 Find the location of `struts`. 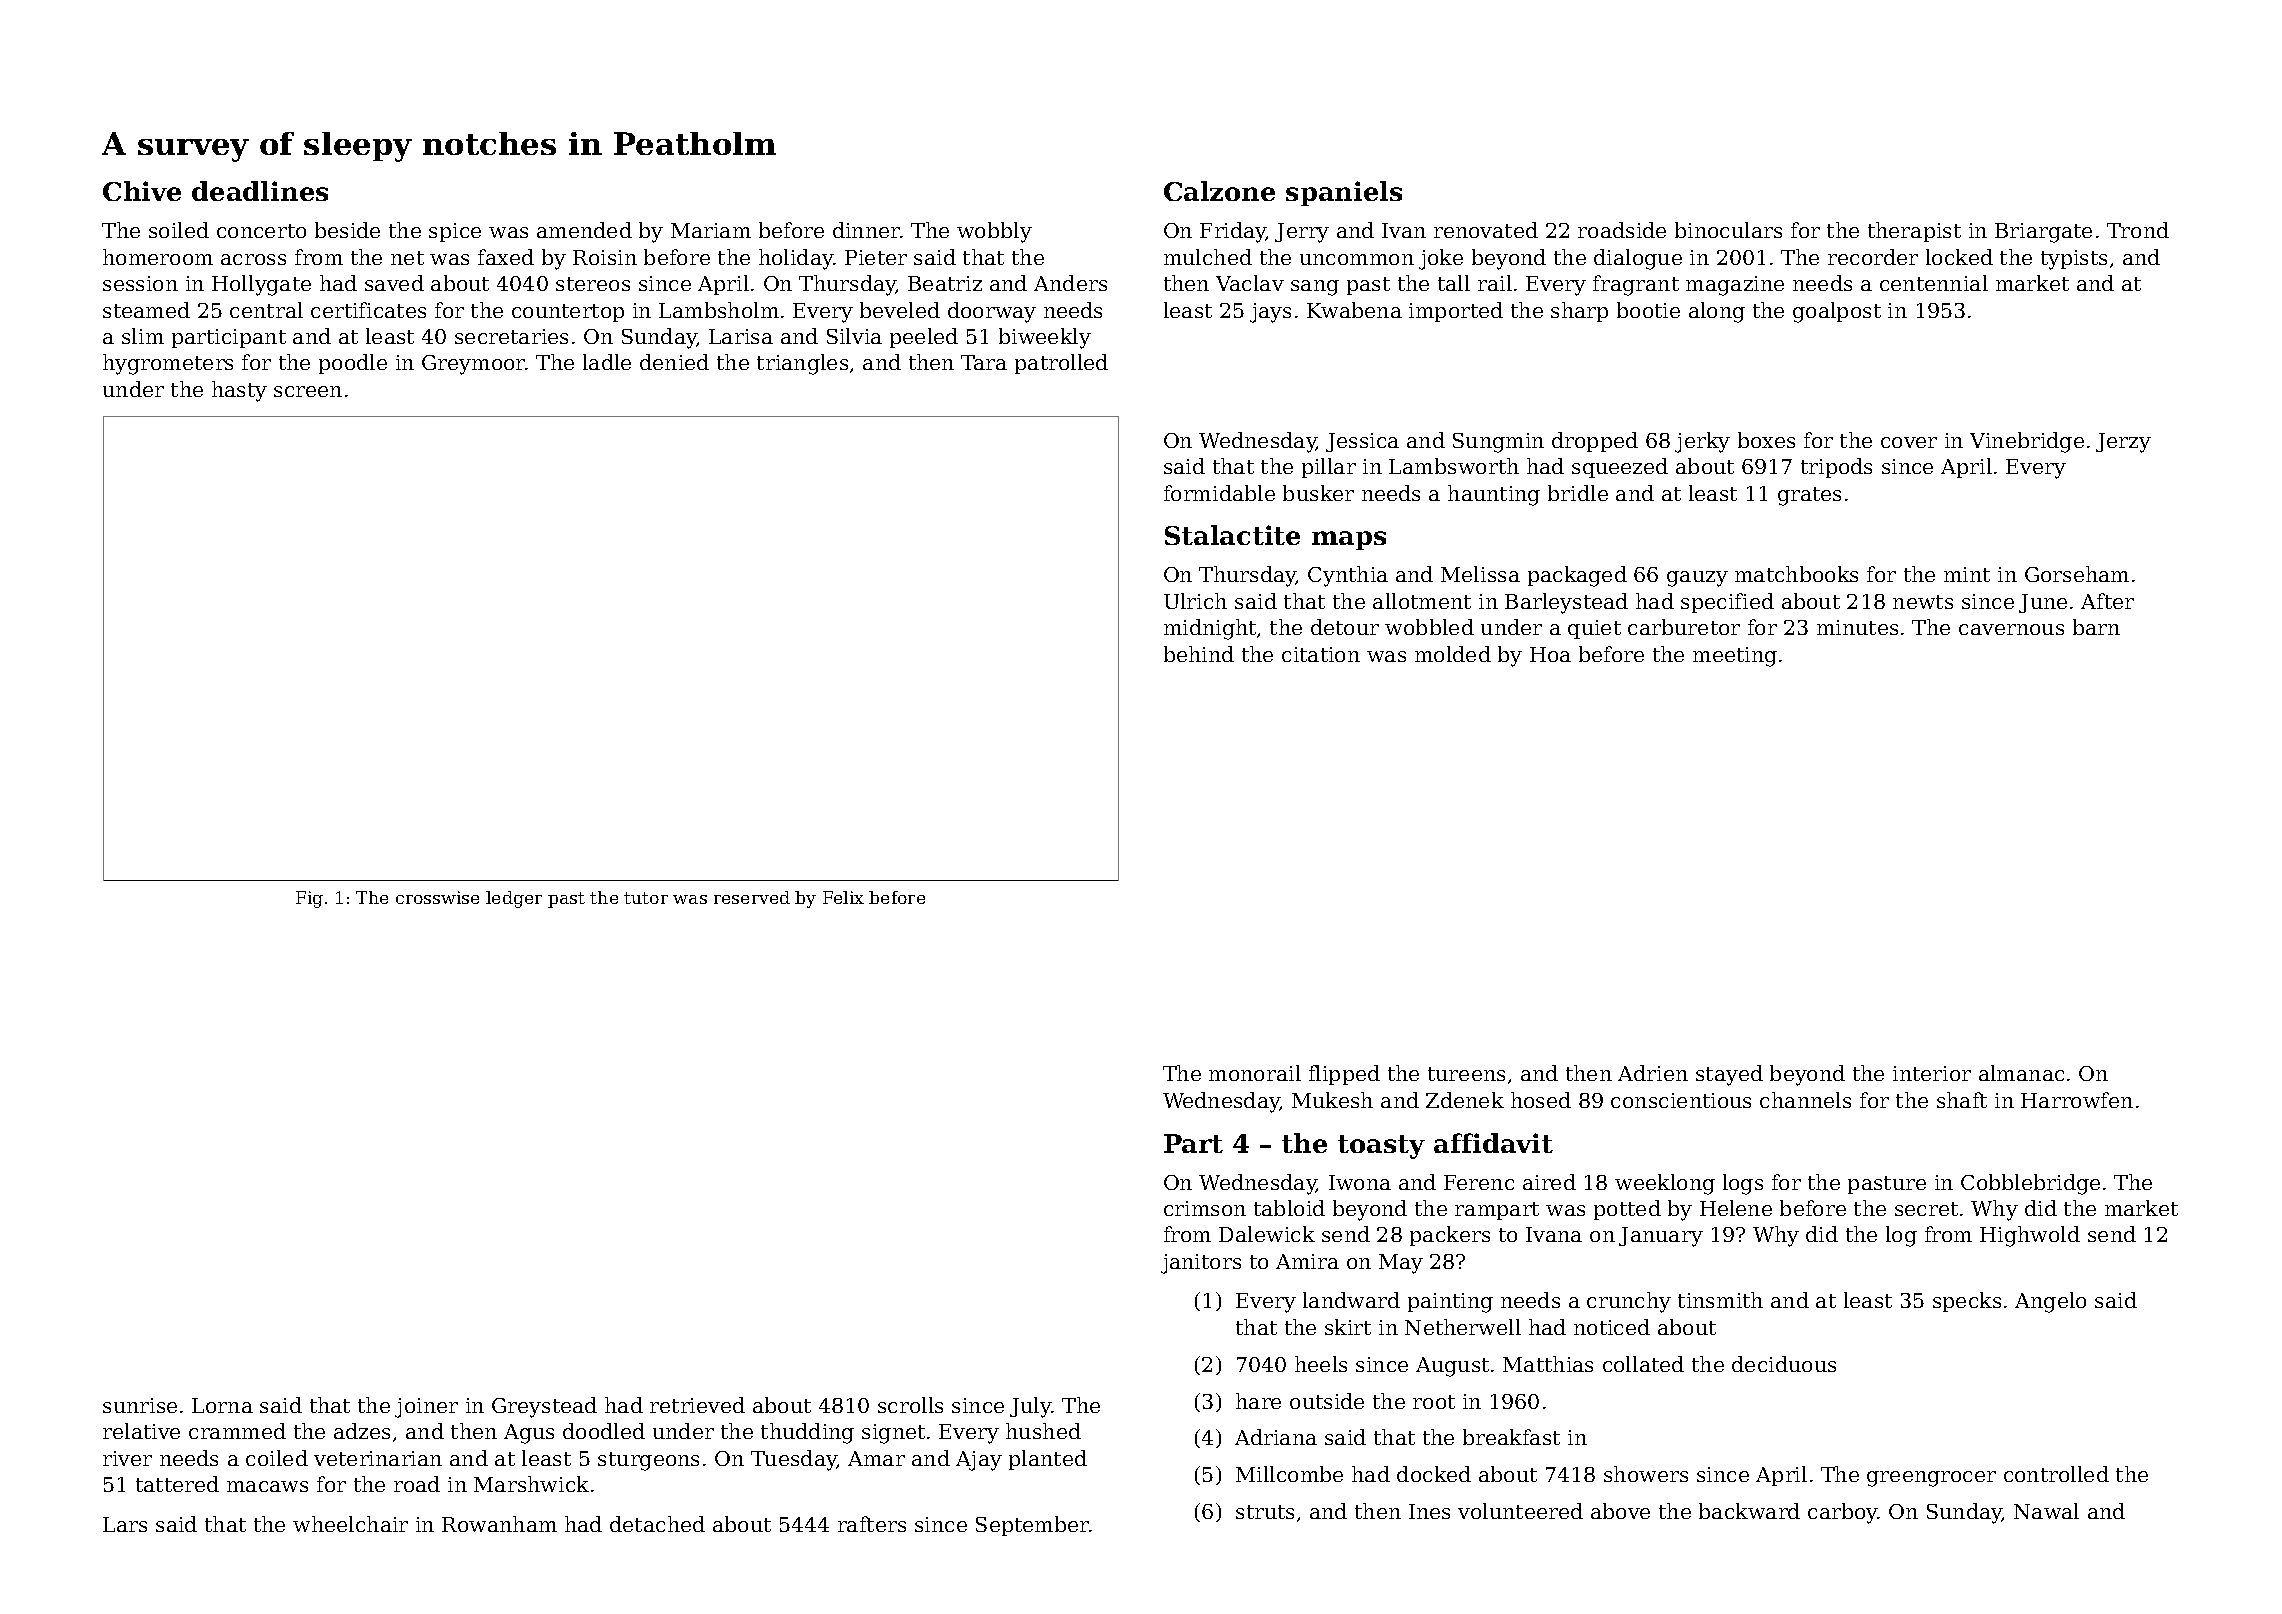

struts is located at coordinates (1265, 1512).
